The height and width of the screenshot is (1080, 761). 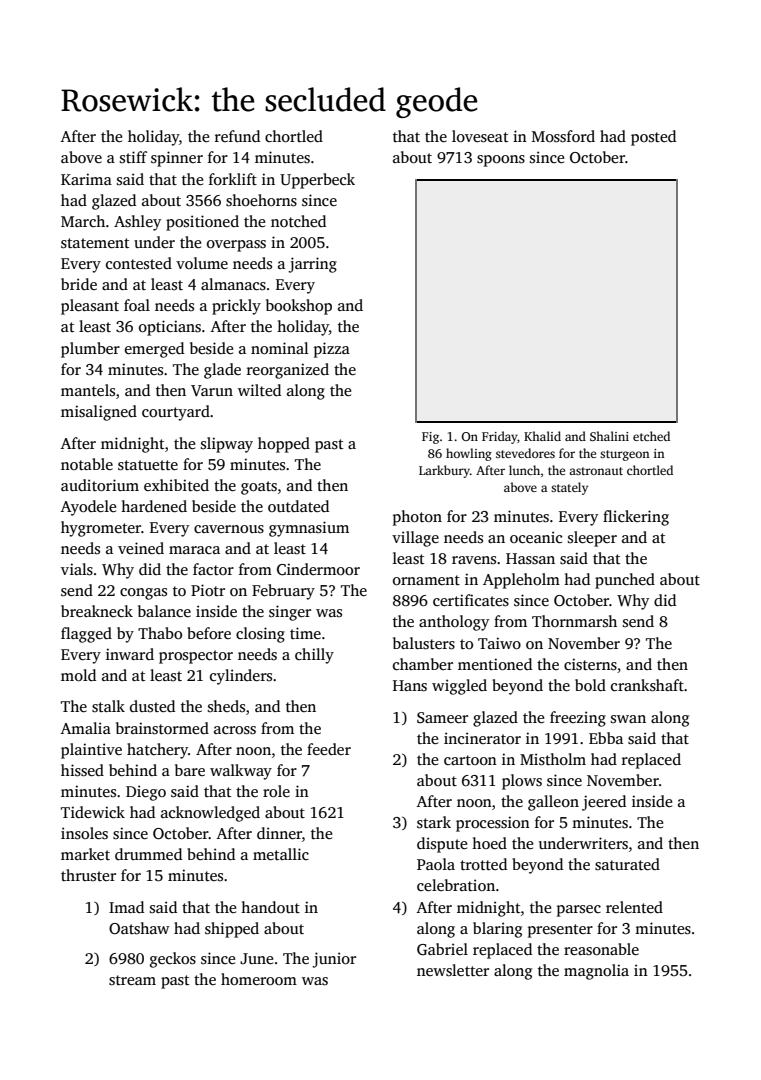 What do you see at coordinates (93, 812) in the screenshot?
I see `Tidewick` at bounding box center [93, 812].
